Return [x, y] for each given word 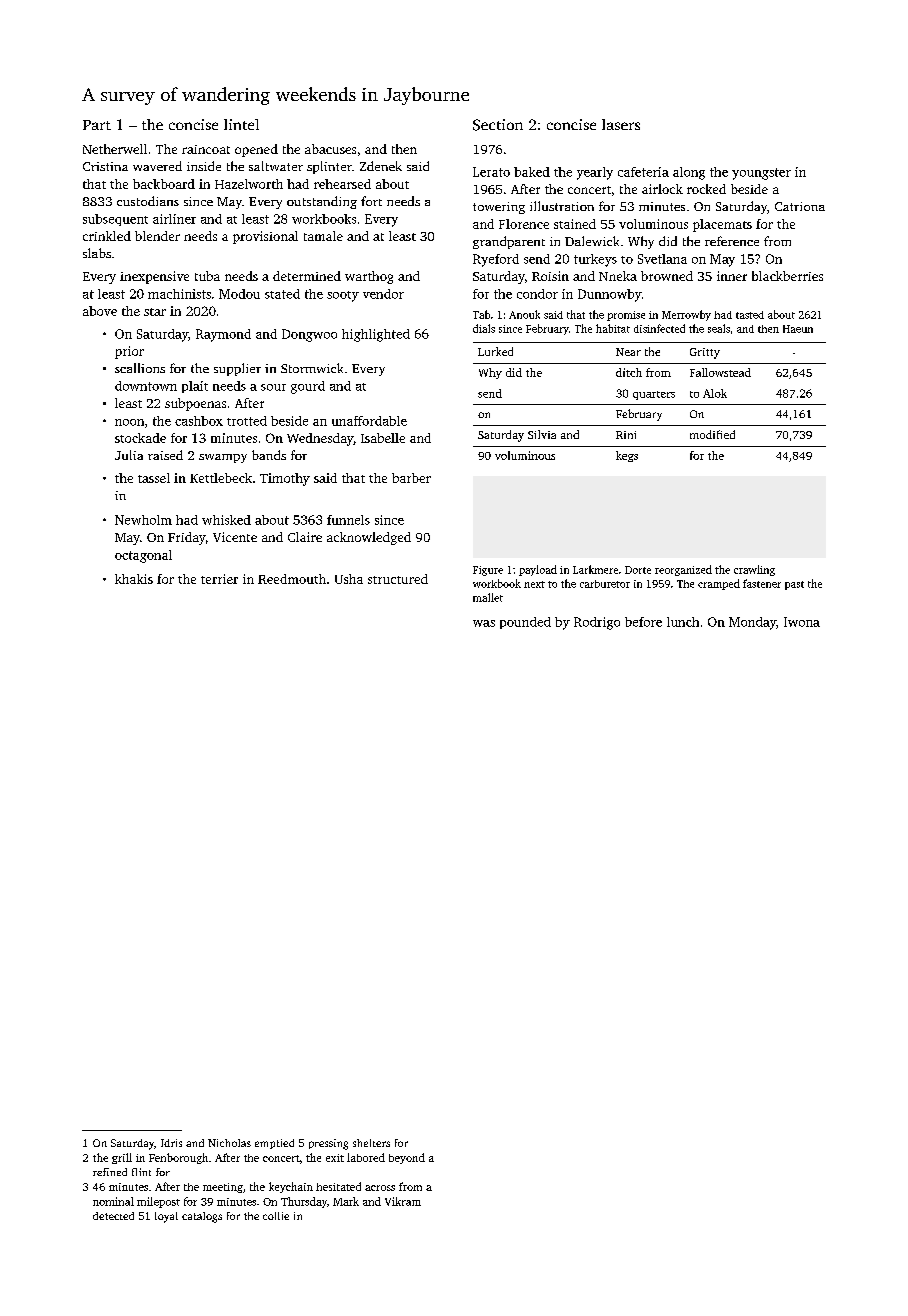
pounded [525, 623]
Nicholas [229, 1143]
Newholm [143, 520]
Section [498, 125]
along [689, 173]
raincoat [206, 149]
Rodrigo [597, 623]
